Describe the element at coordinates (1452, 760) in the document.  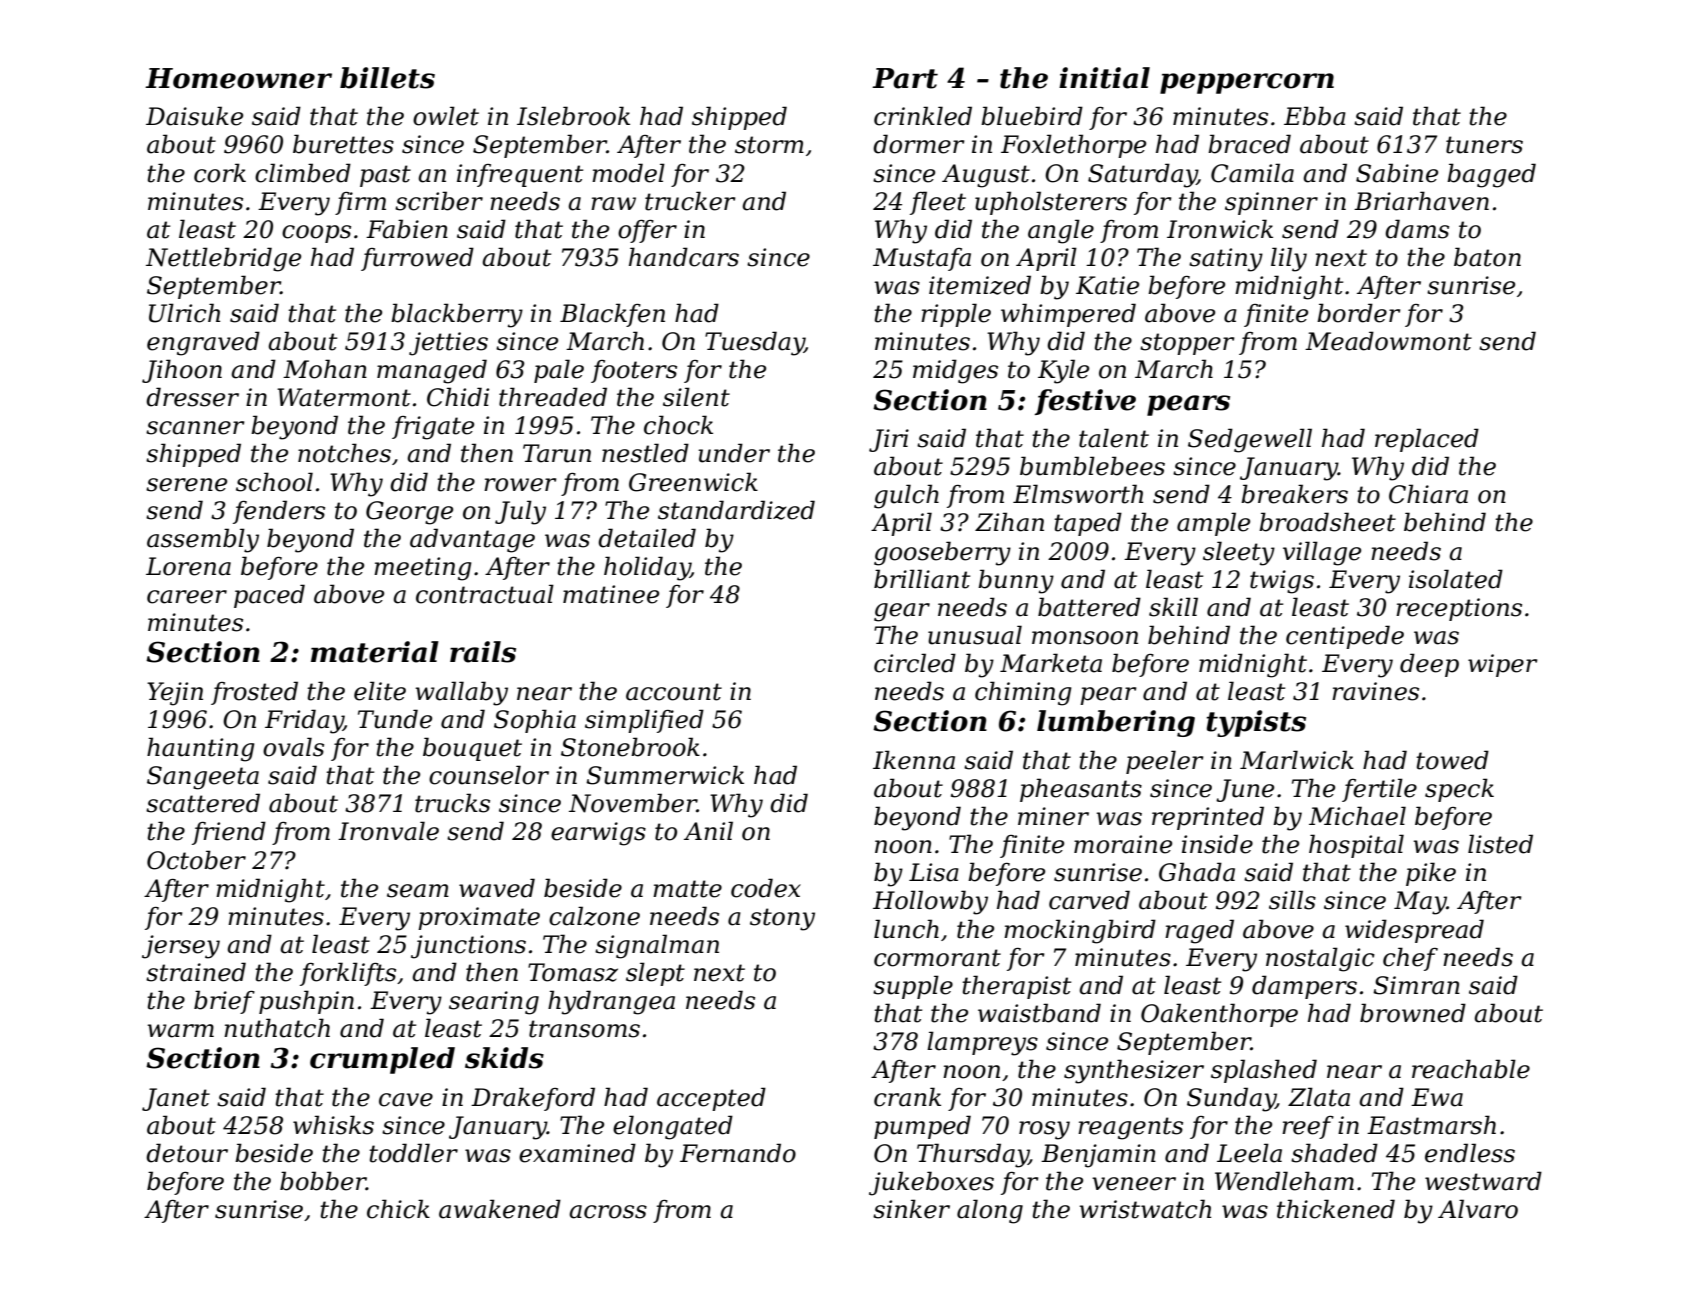
I see `towed` at that location.
